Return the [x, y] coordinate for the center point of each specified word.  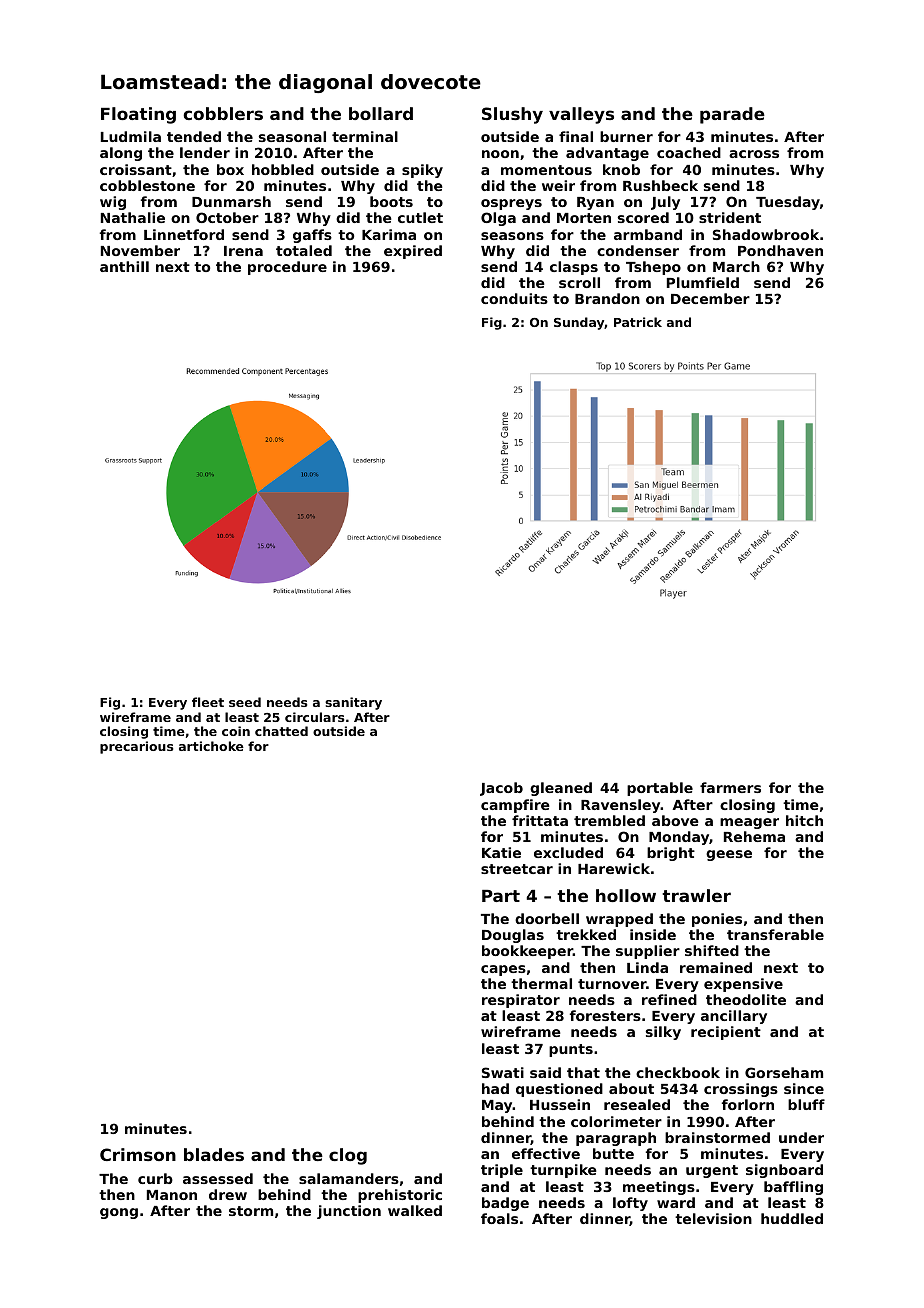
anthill [124, 266]
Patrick [638, 322]
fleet [208, 702]
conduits [514, 298]
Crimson [138, 1154]
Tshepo [653, 268]
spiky [422, 171]
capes [503, 970]
